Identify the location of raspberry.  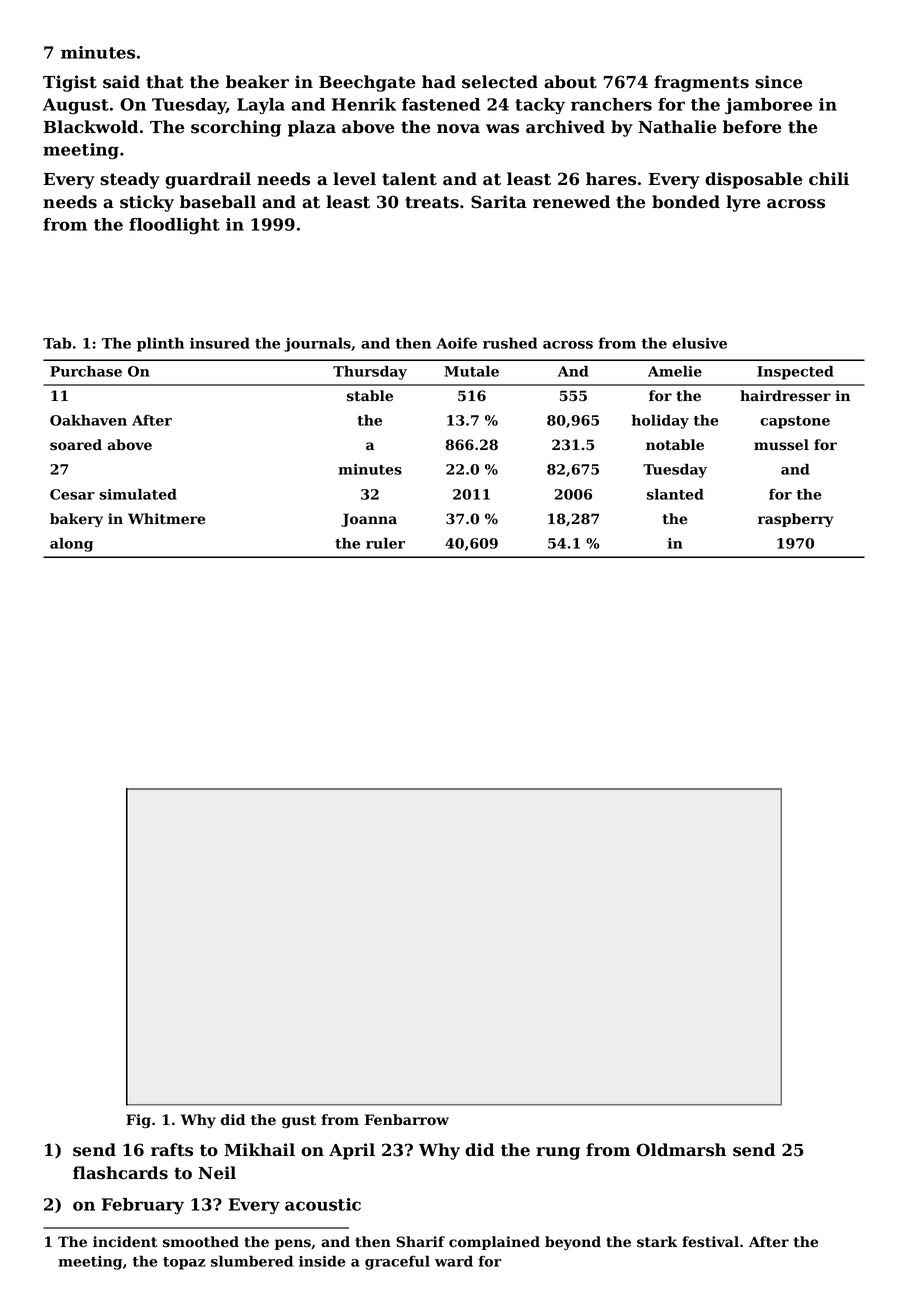
(796, 520).
